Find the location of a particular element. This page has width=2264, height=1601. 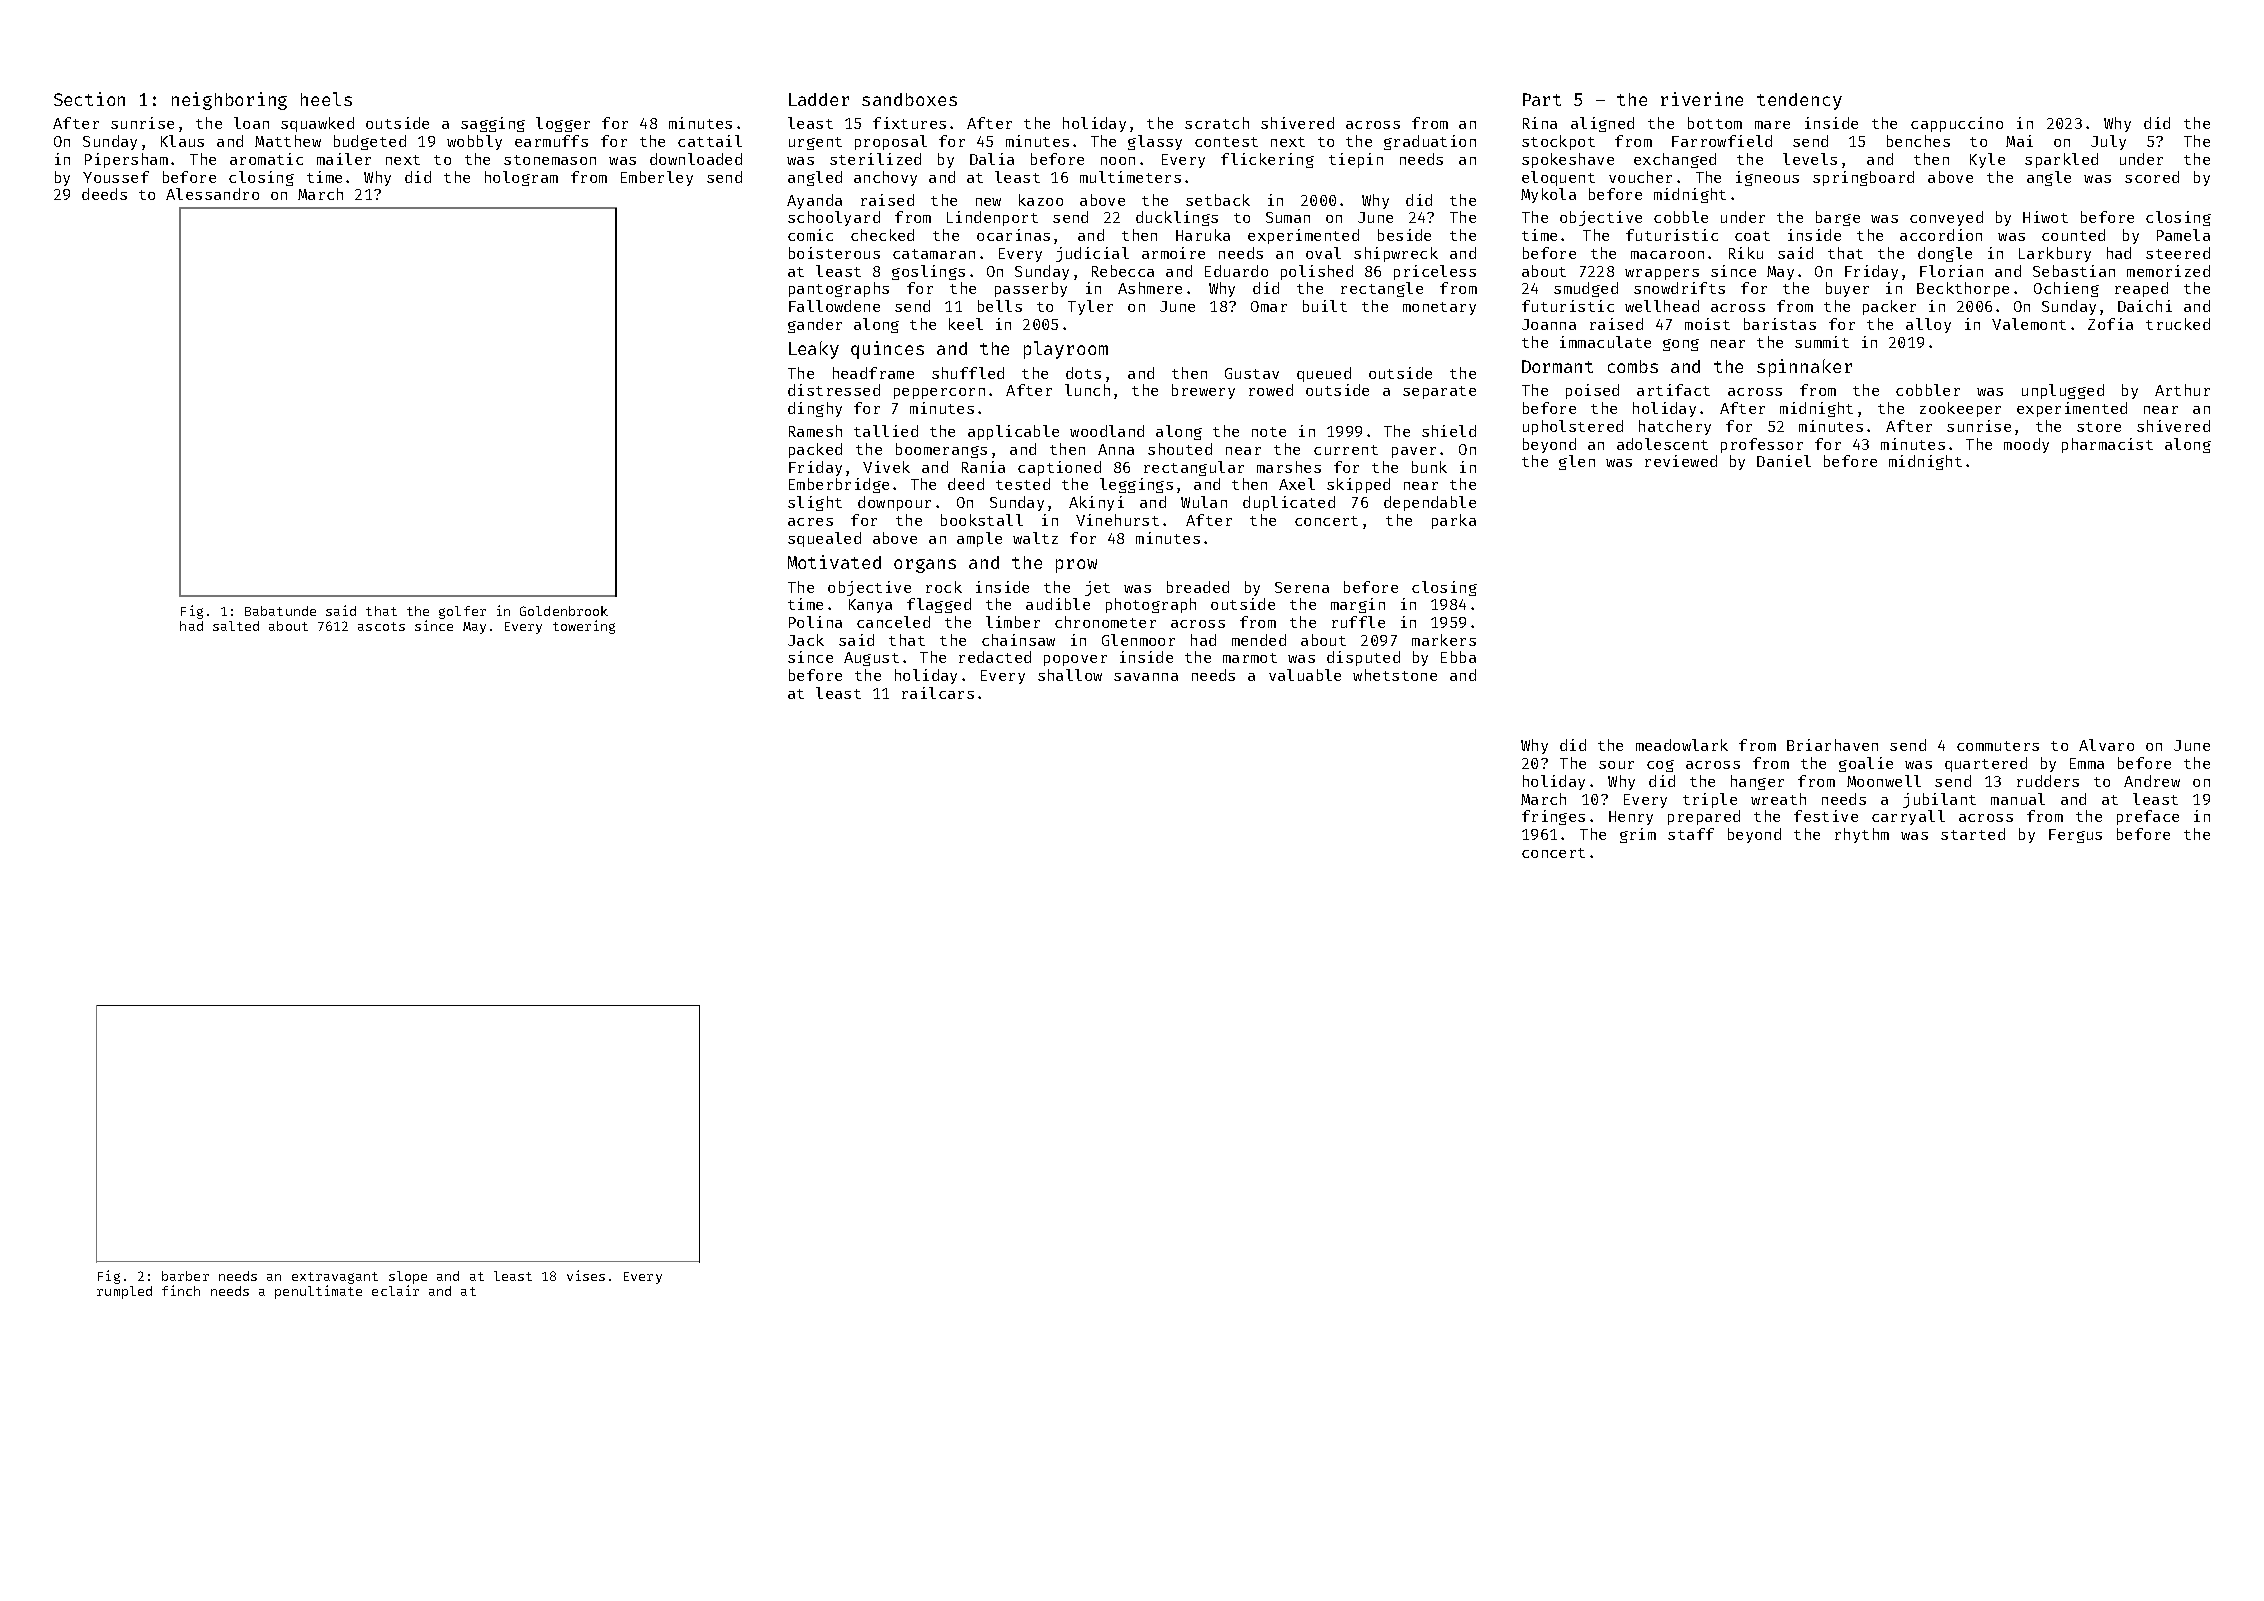

July is located at coordinates (2108, 142).
